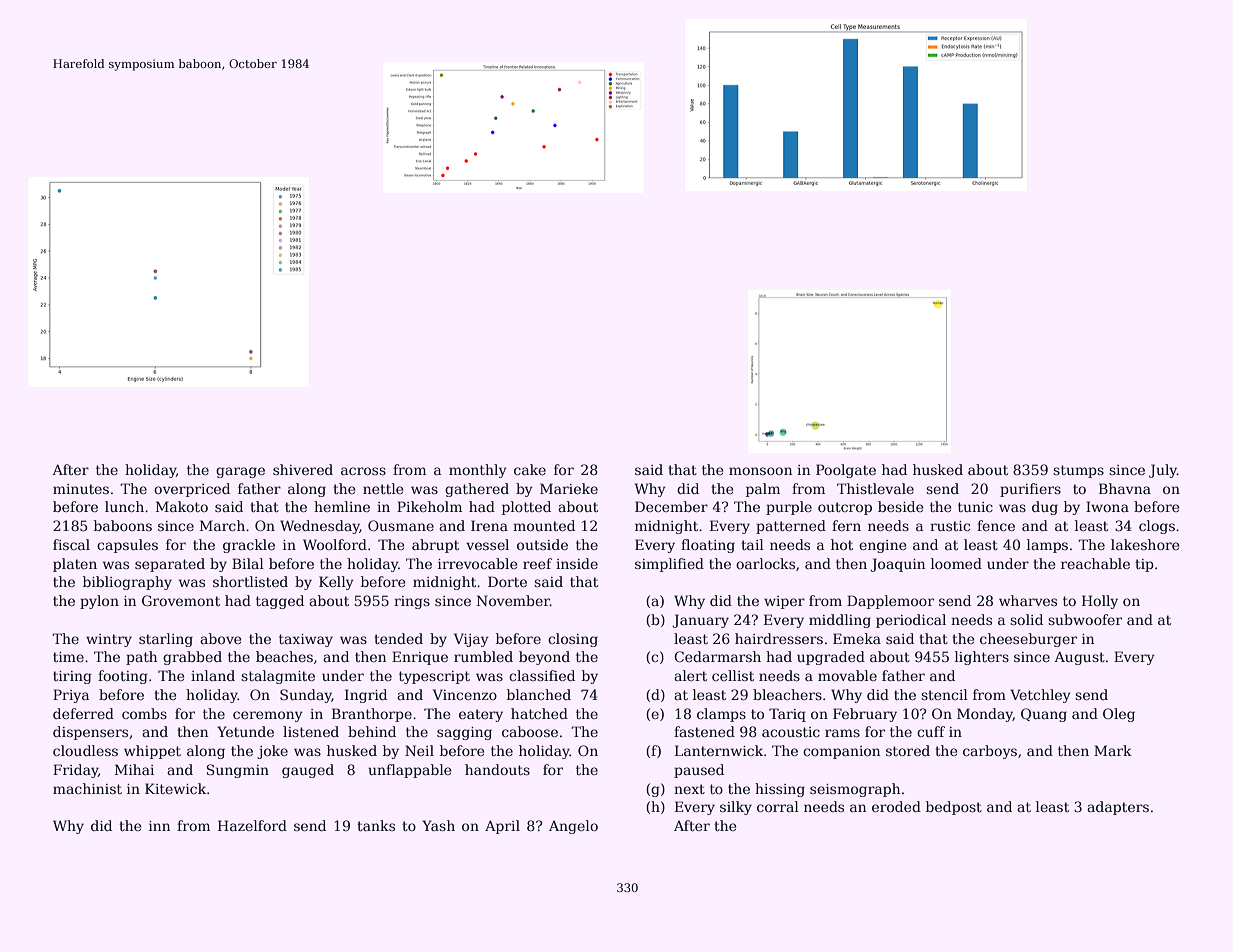 Image resolution: width=1233 pixels, height=952 pixels. What do you see at coordinates (435, 546) in the screenshot?
I see `abrupt` at bounding box center [435, 546].
